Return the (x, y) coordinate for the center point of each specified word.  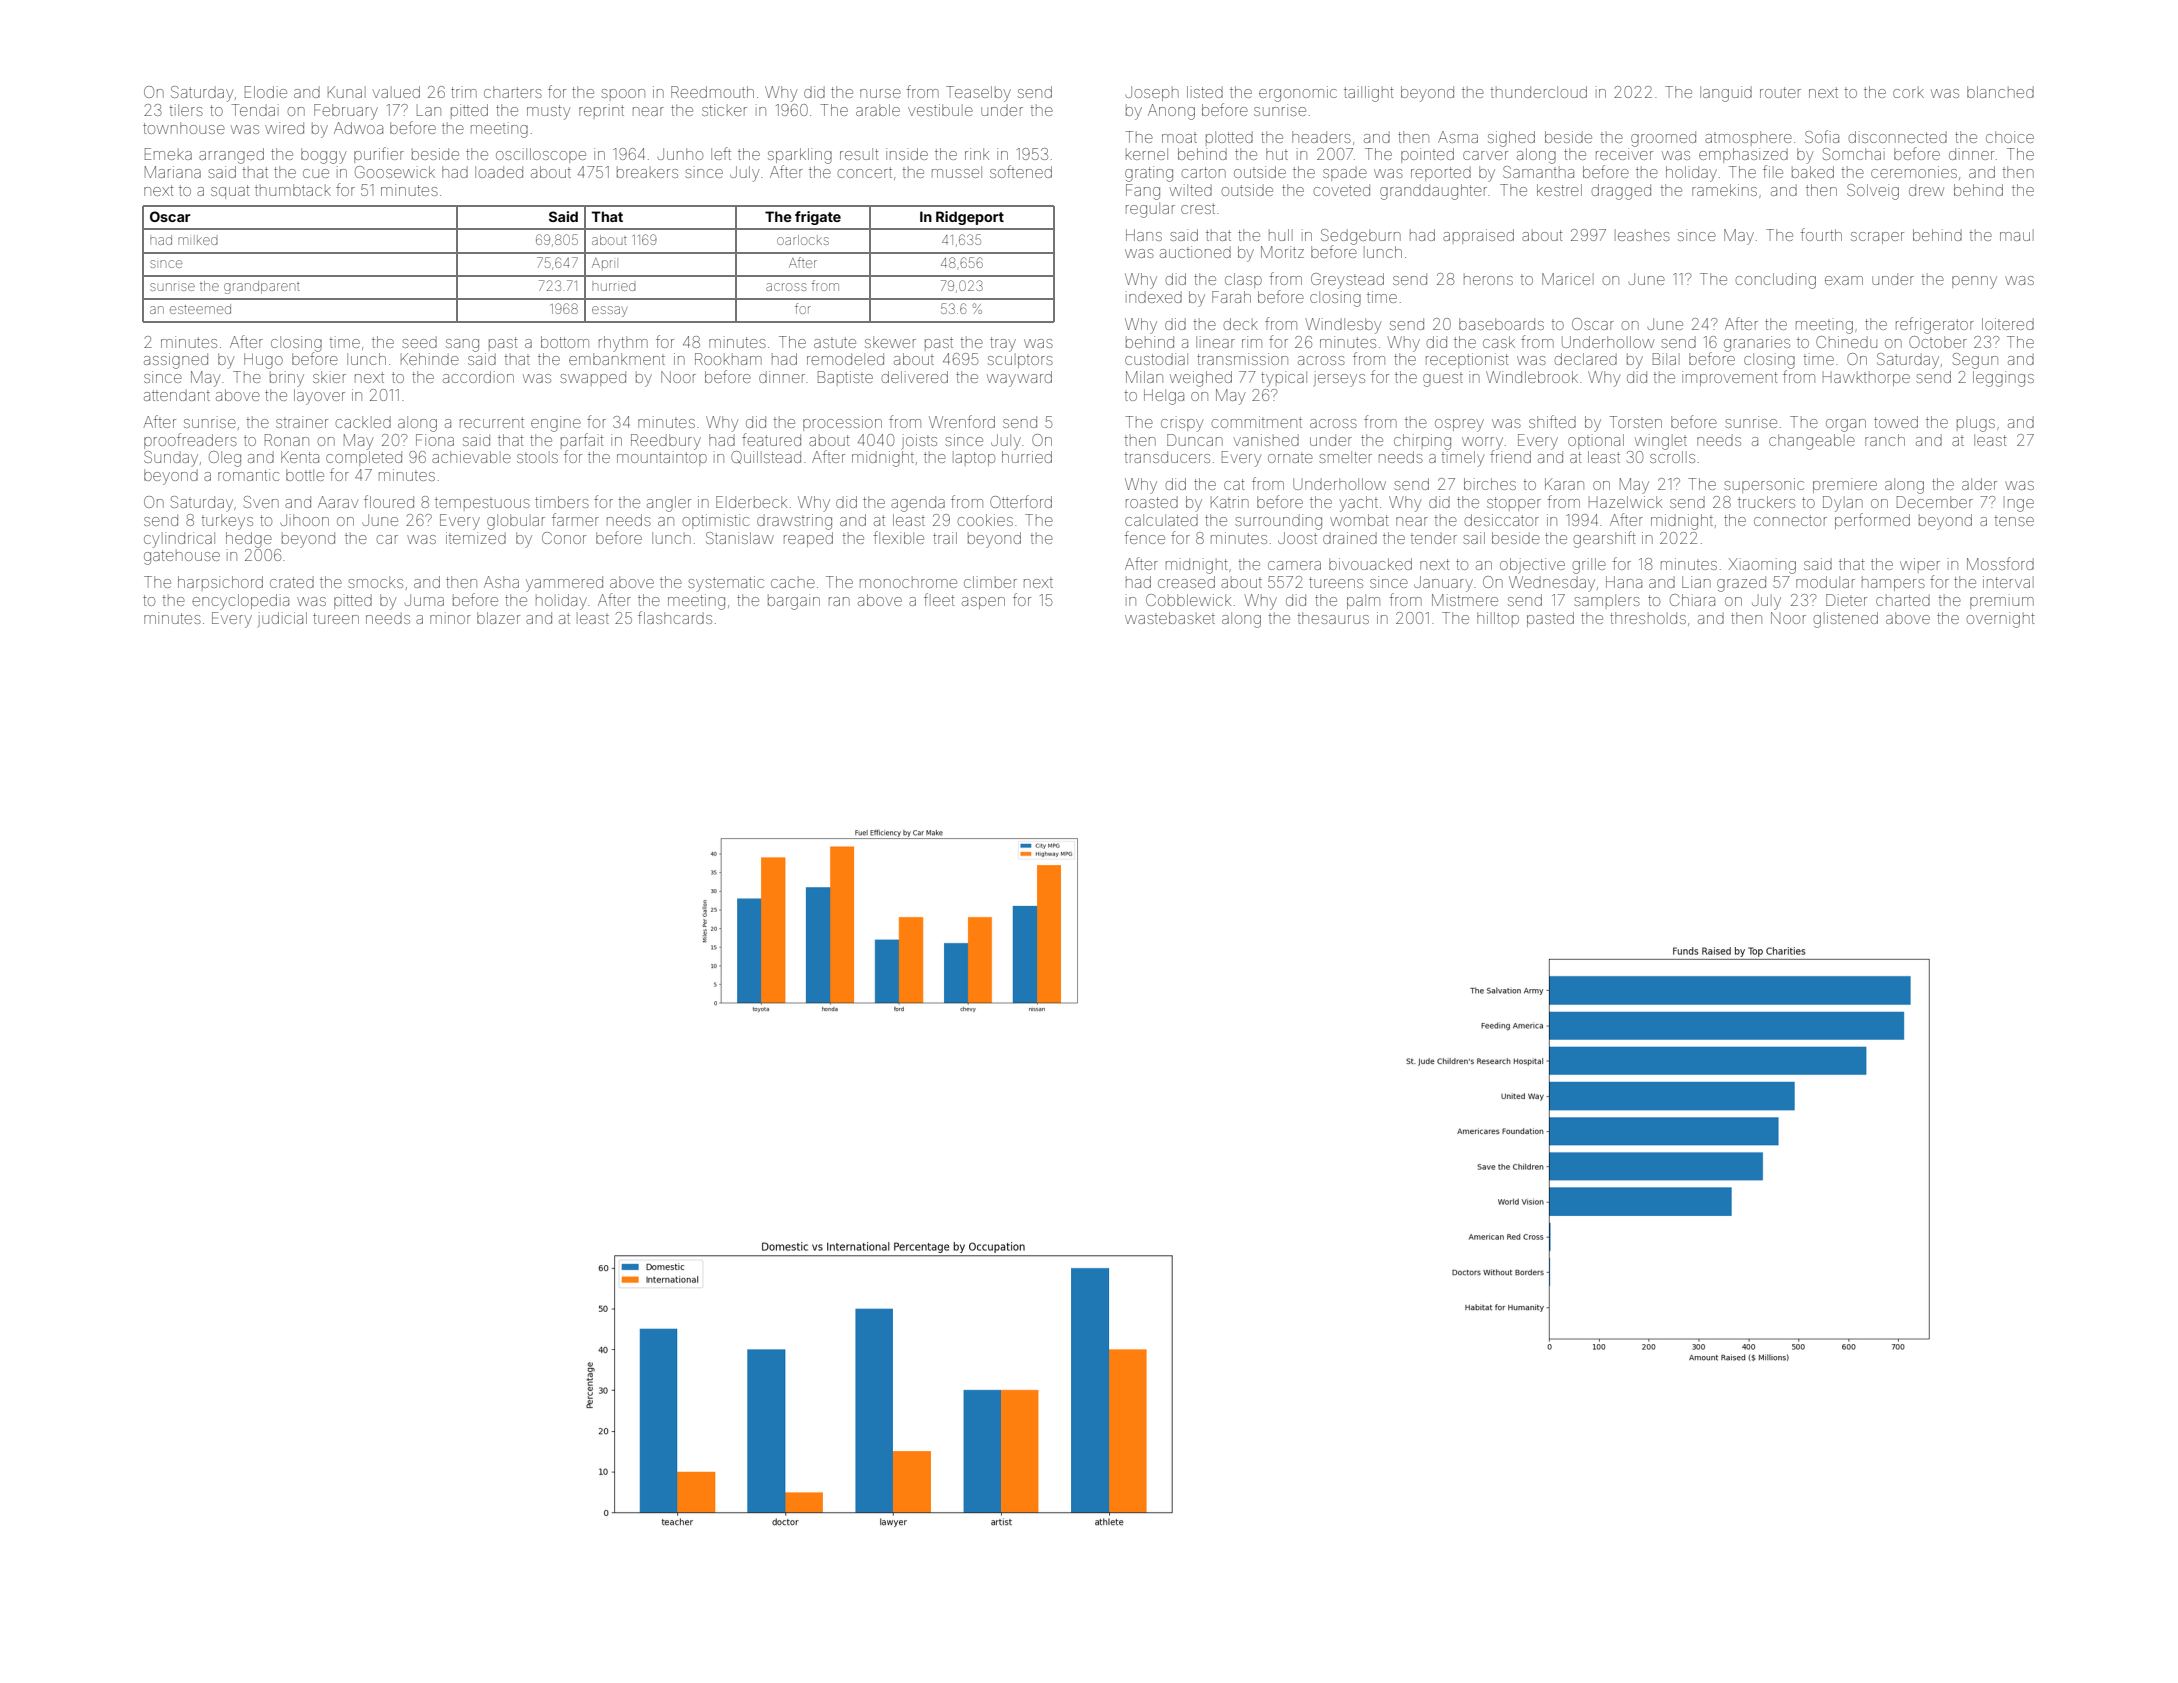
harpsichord (220, 583)
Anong (1171, 112)
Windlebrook (1532, 377)
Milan (1144, 377)
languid (1726, 94)
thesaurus (1333, 618)
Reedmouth (712, 92)
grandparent (262, 287)
